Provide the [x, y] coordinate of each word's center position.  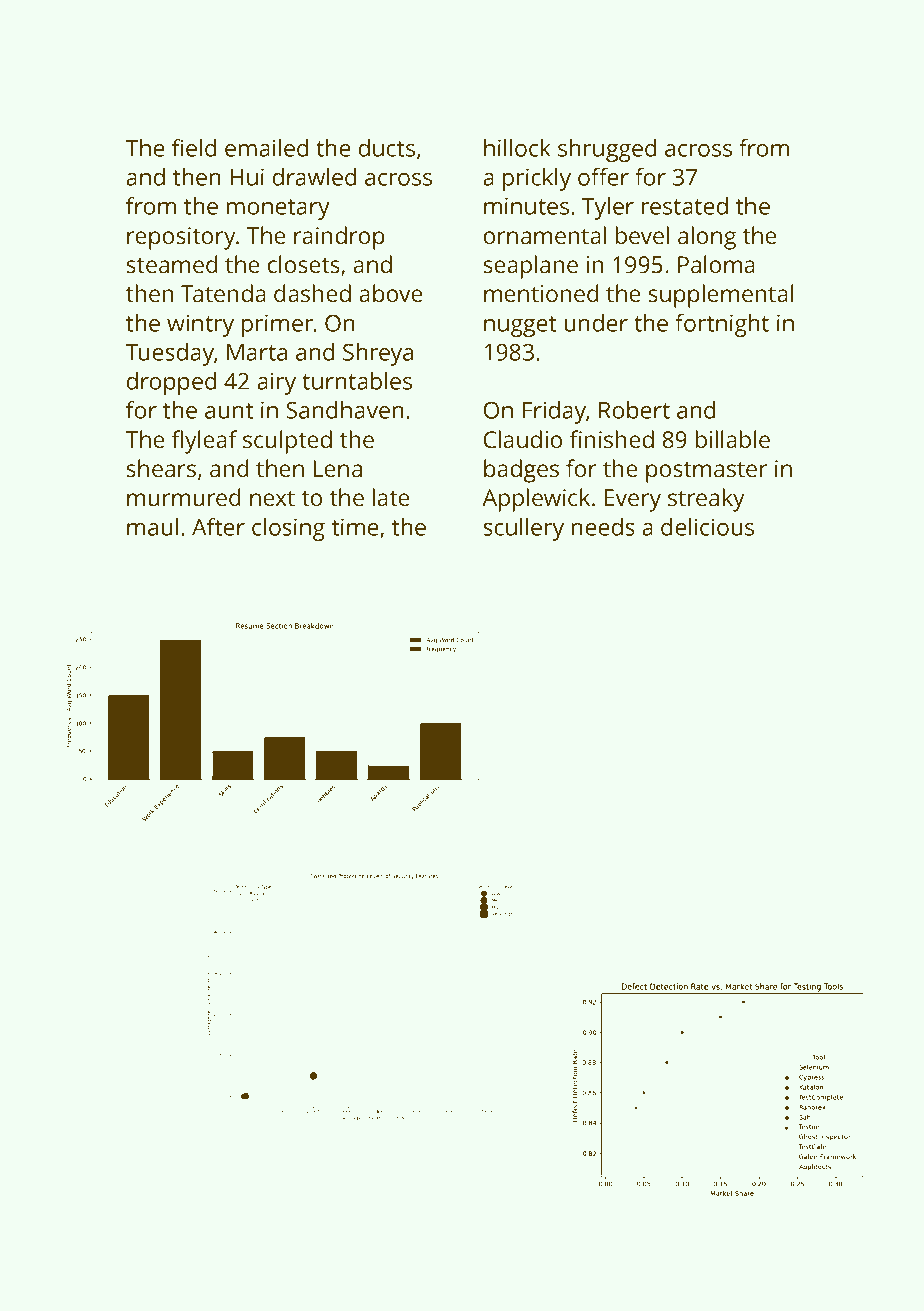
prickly [537, 179]
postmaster [706, 472]
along [707, 238]
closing [288, 529]
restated [685, 206]
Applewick [536, 500]
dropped [171, 383]
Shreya [378, 354]
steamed [171, 264]
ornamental [545, 235]
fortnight [722, 325]
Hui [247, 177]
